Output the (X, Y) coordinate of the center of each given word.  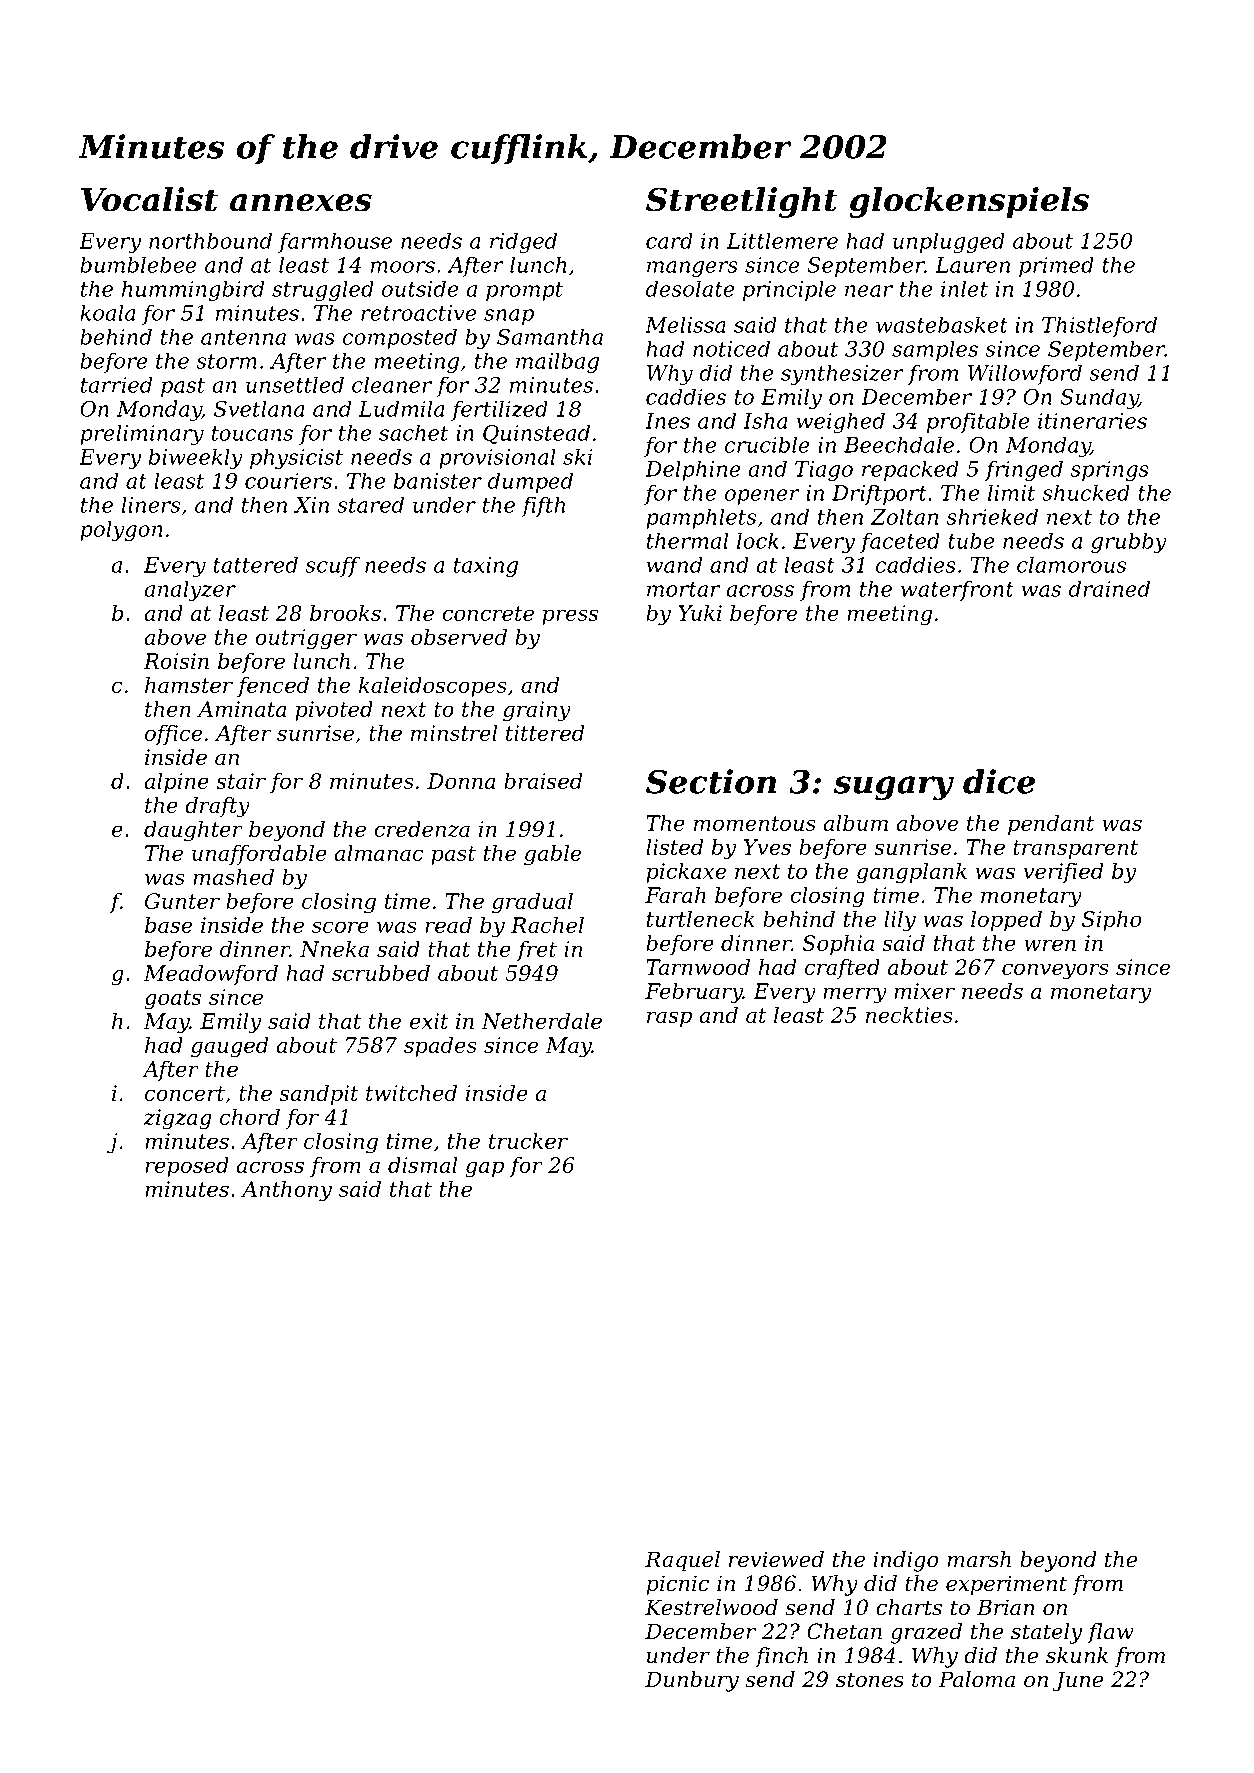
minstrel (454, 733)
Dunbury (692, 1681)
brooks (345, 613)
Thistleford (1099, 327)
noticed (731, 349)
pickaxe (686, 873)
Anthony (286, 1191)
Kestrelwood (711, 1607)
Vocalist (149, 199)
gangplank (911, 873)
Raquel (682, 1561)
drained (1109, 589)
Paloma (977, 1679)
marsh (979, 1559)
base (168, 925)
